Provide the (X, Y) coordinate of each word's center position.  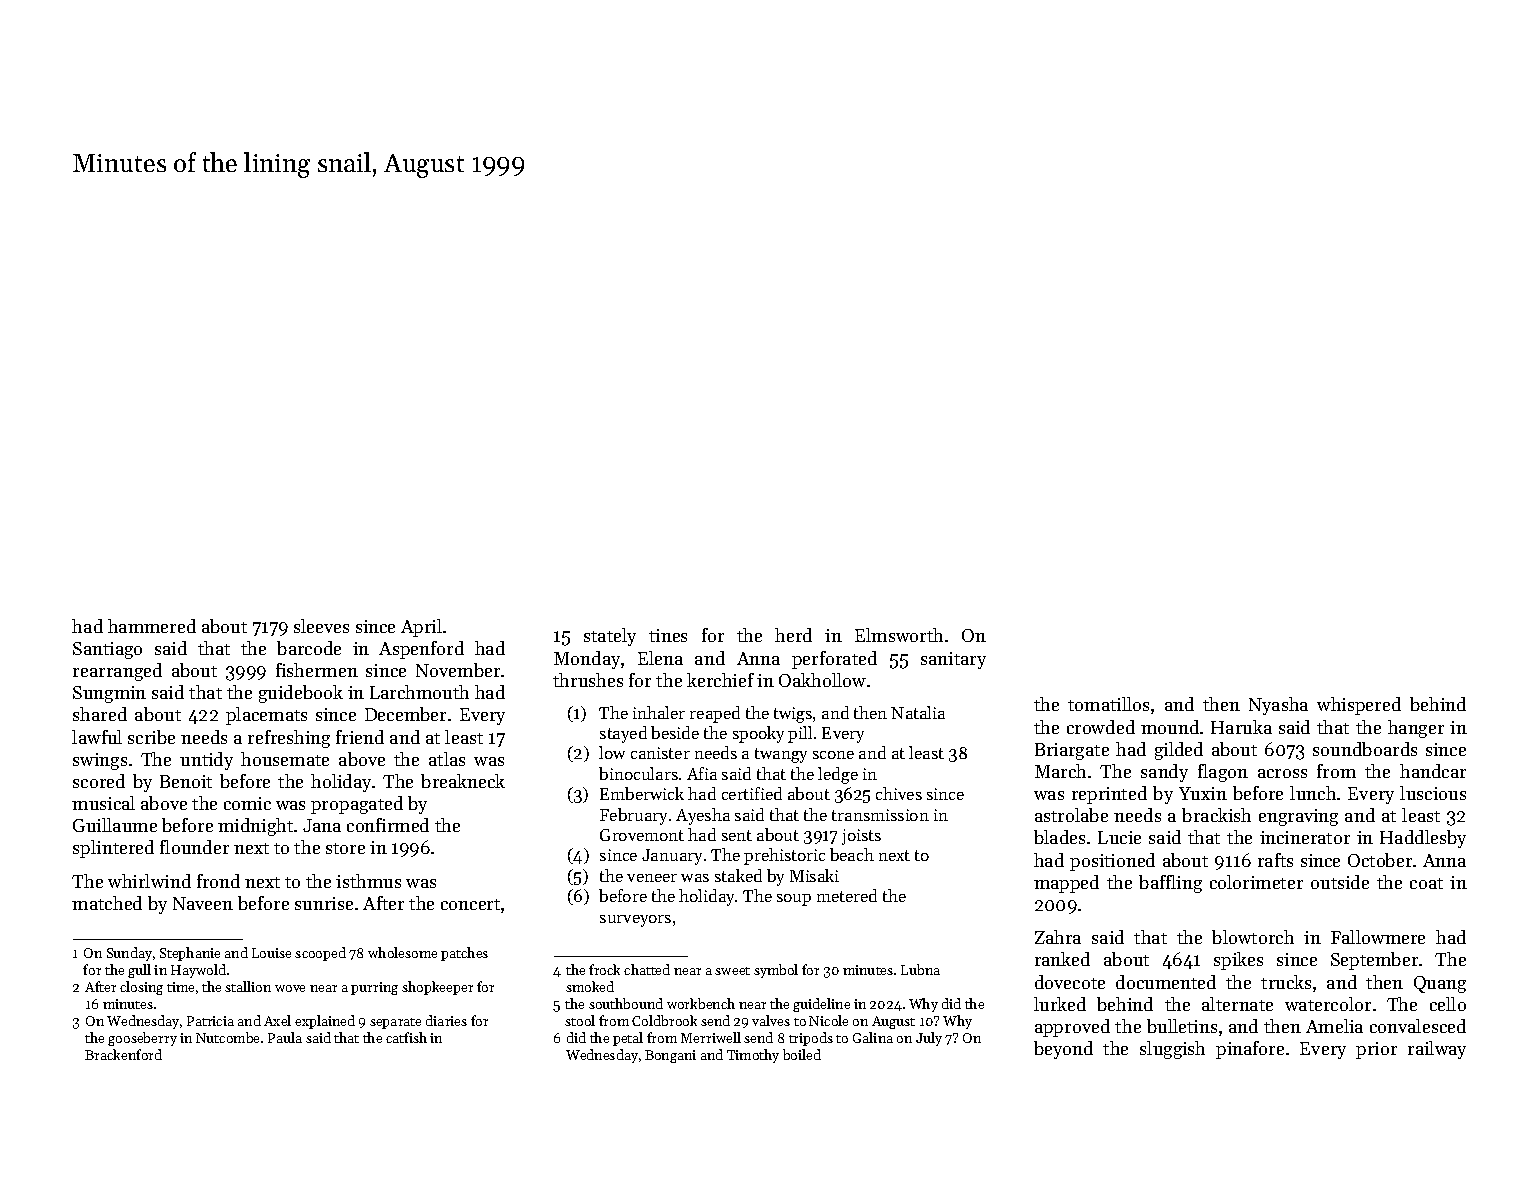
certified (752, 793)
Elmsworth (899, 635)
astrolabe (1071, 815)
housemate (285, 759)
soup (794, 900)
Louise (271, 953)
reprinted (1109, 795)
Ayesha (703, 816)
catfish (406, 1037)
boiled (802, 1054)
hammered (152, 626)
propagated (357, 805)
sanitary (953, 660)
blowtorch (1253, 937)
